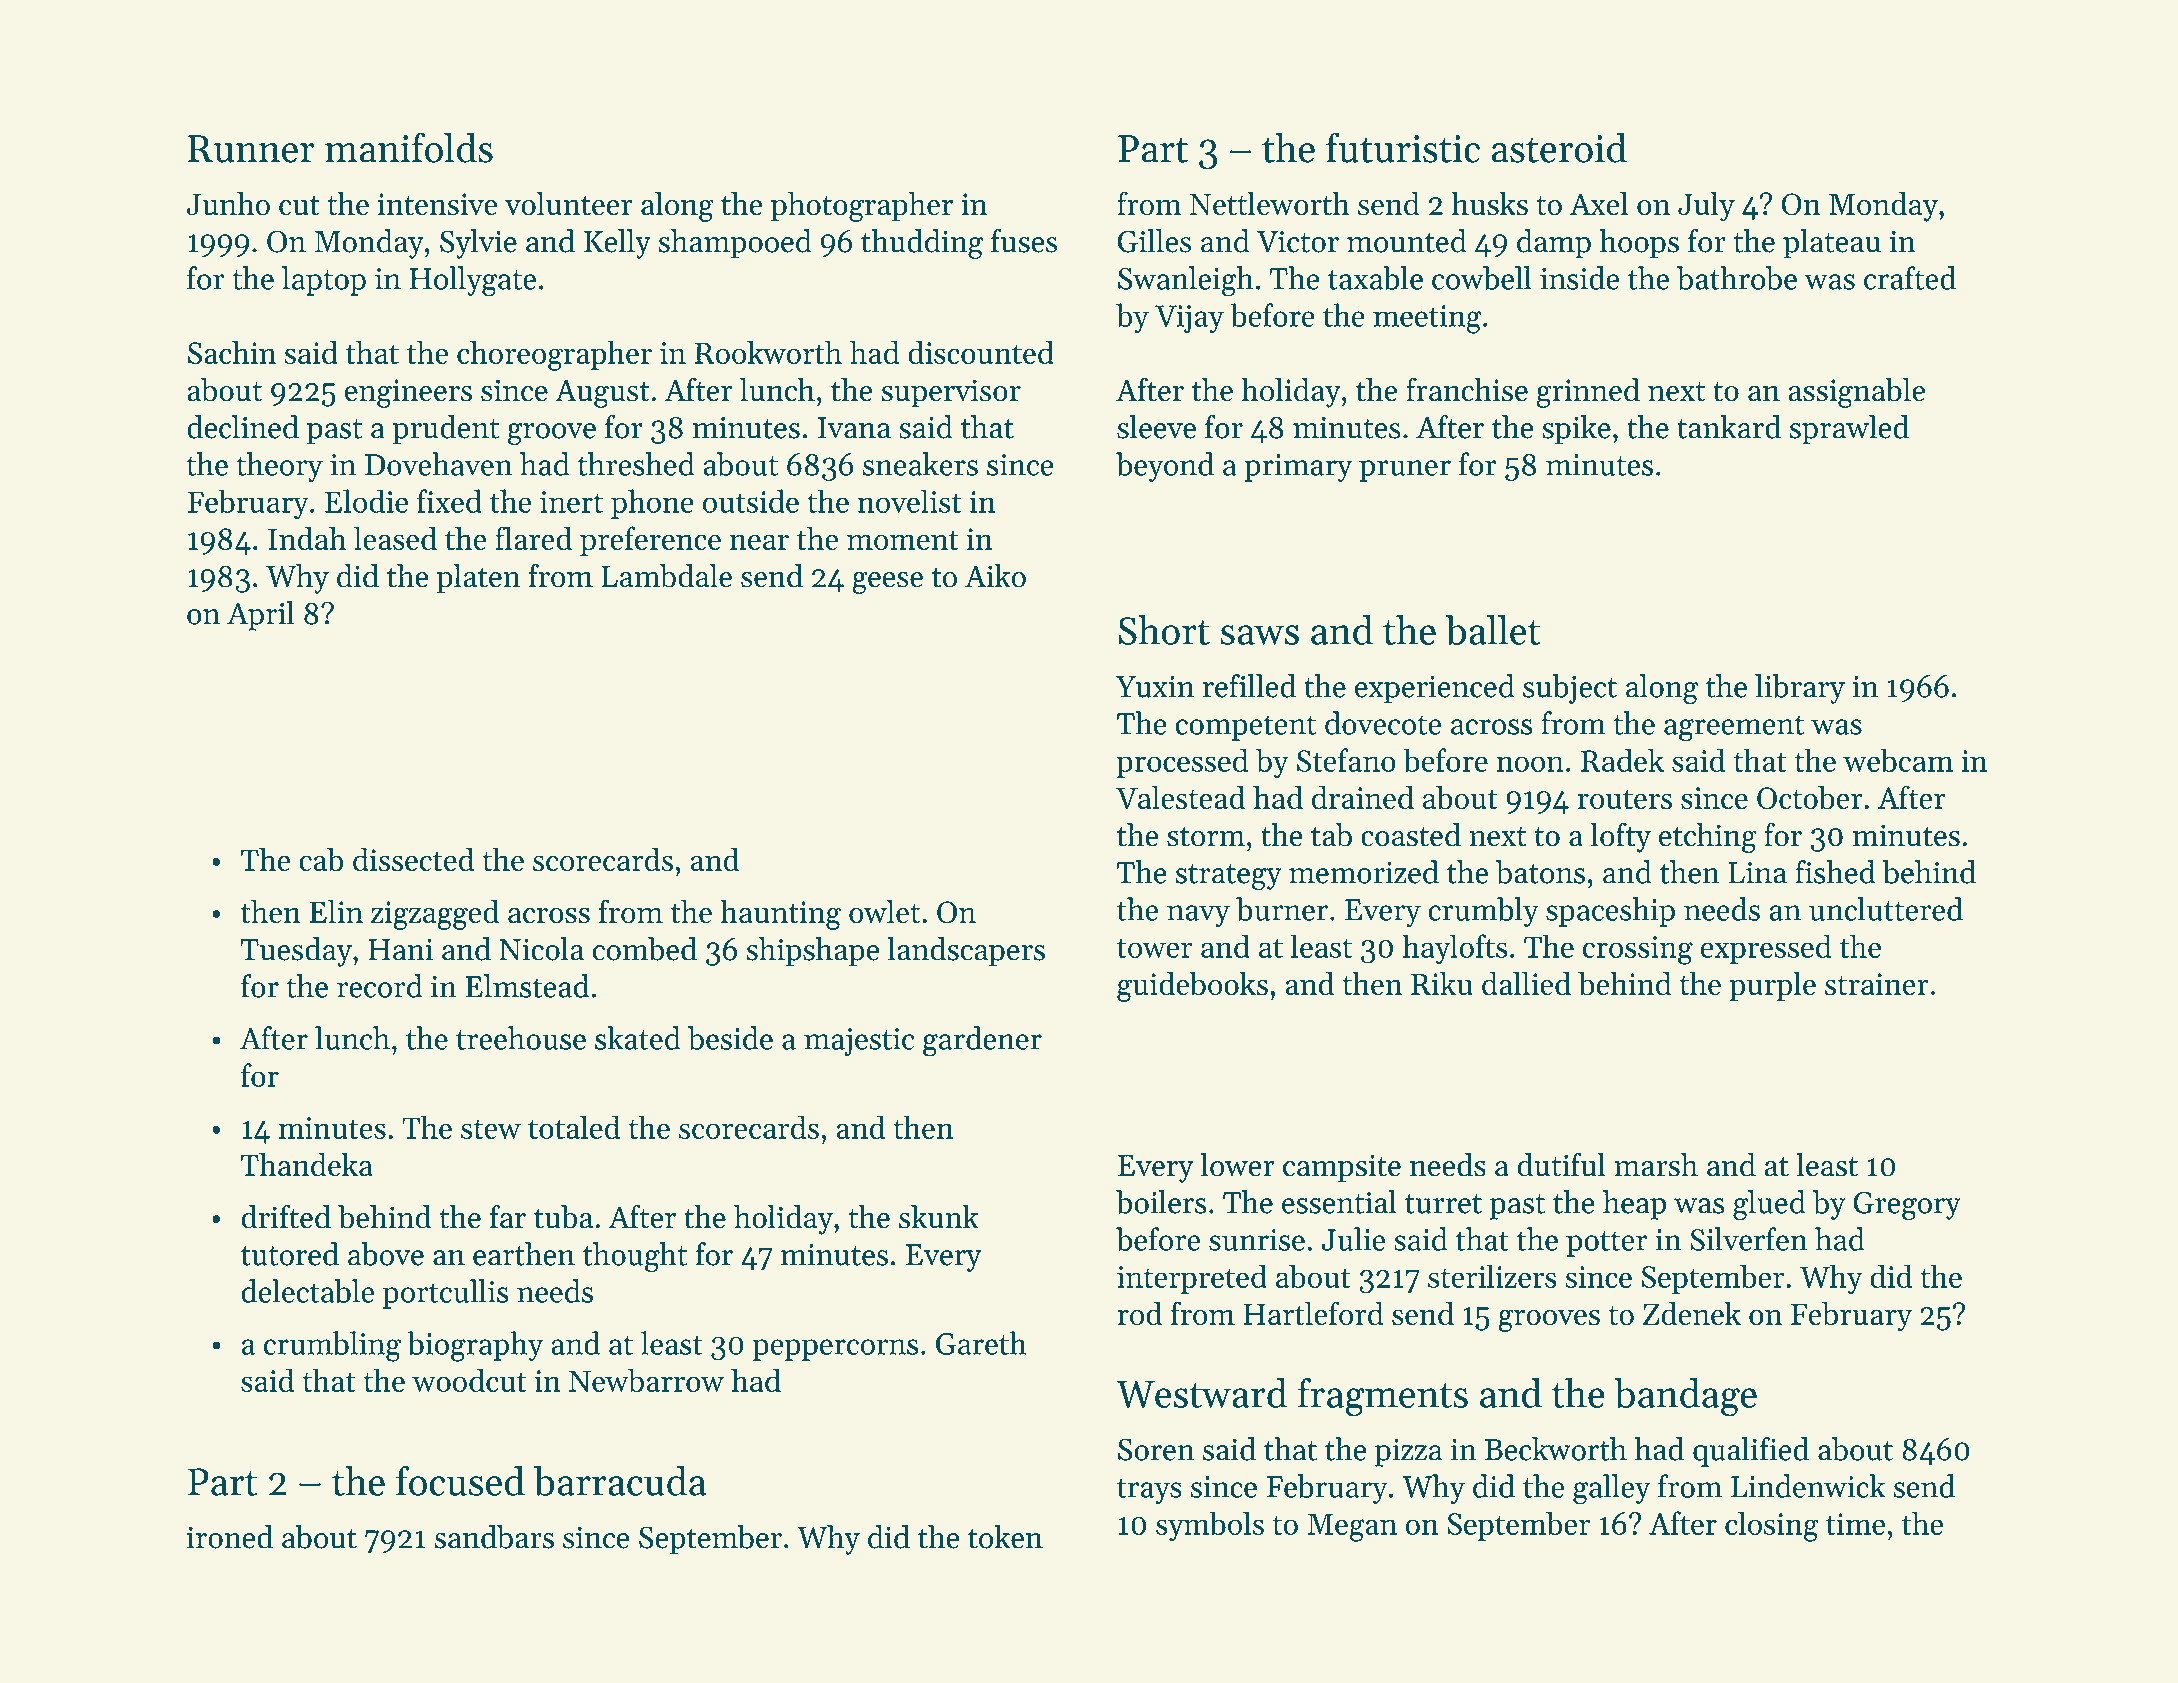 This page has width=2178, height=1683. I want to click on Megan, so click(1352, 1527).
